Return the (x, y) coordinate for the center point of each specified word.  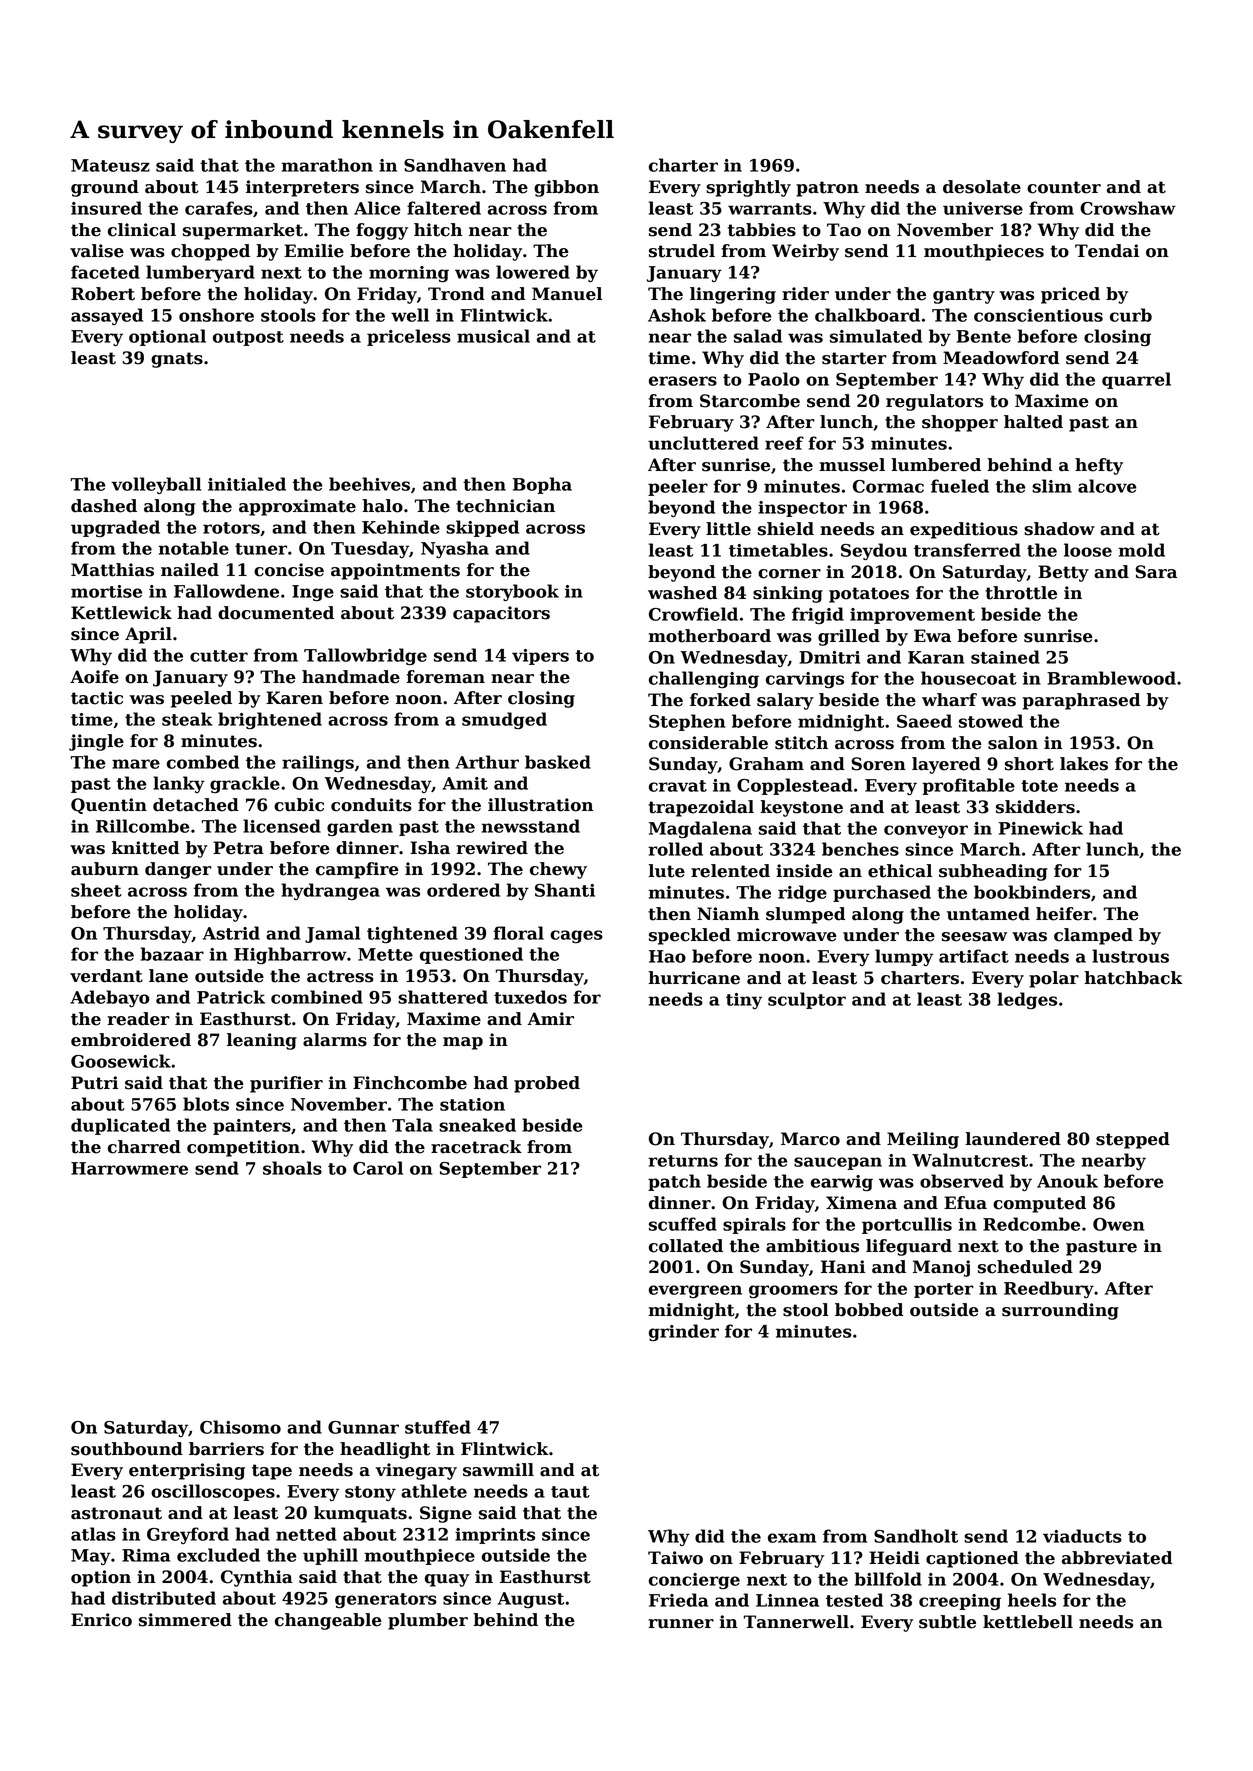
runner (681, 1624)
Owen (1118, 1224)
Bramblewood (1111, 678)
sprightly (748, 188)
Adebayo (110, 998)
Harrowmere (129, 1168)
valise (97, 251)
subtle (947, 1622)
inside (804, 871)
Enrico (101, 1620)
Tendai (1107, 251)
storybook (512, 592)
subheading (993, 872)
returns (683, 1161)
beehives (369, 484)
